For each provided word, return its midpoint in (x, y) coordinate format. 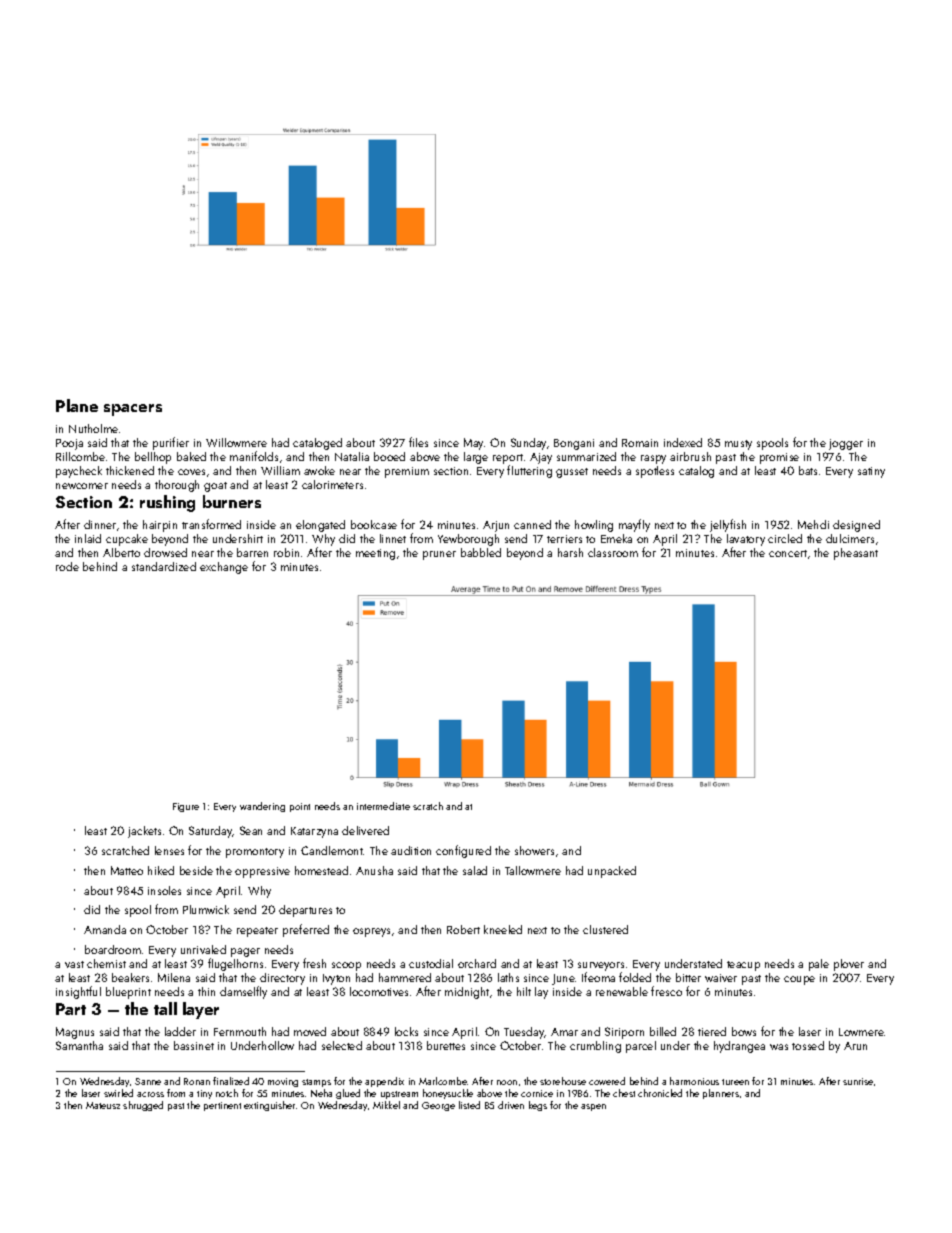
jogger (846, 444)
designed (856, 526)
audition (411, 850)
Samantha (79, 1045)
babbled (481, 552)
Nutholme (93, 428)
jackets (144, 832)
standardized (164, 566)
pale (819, 965)
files (418, 442)
